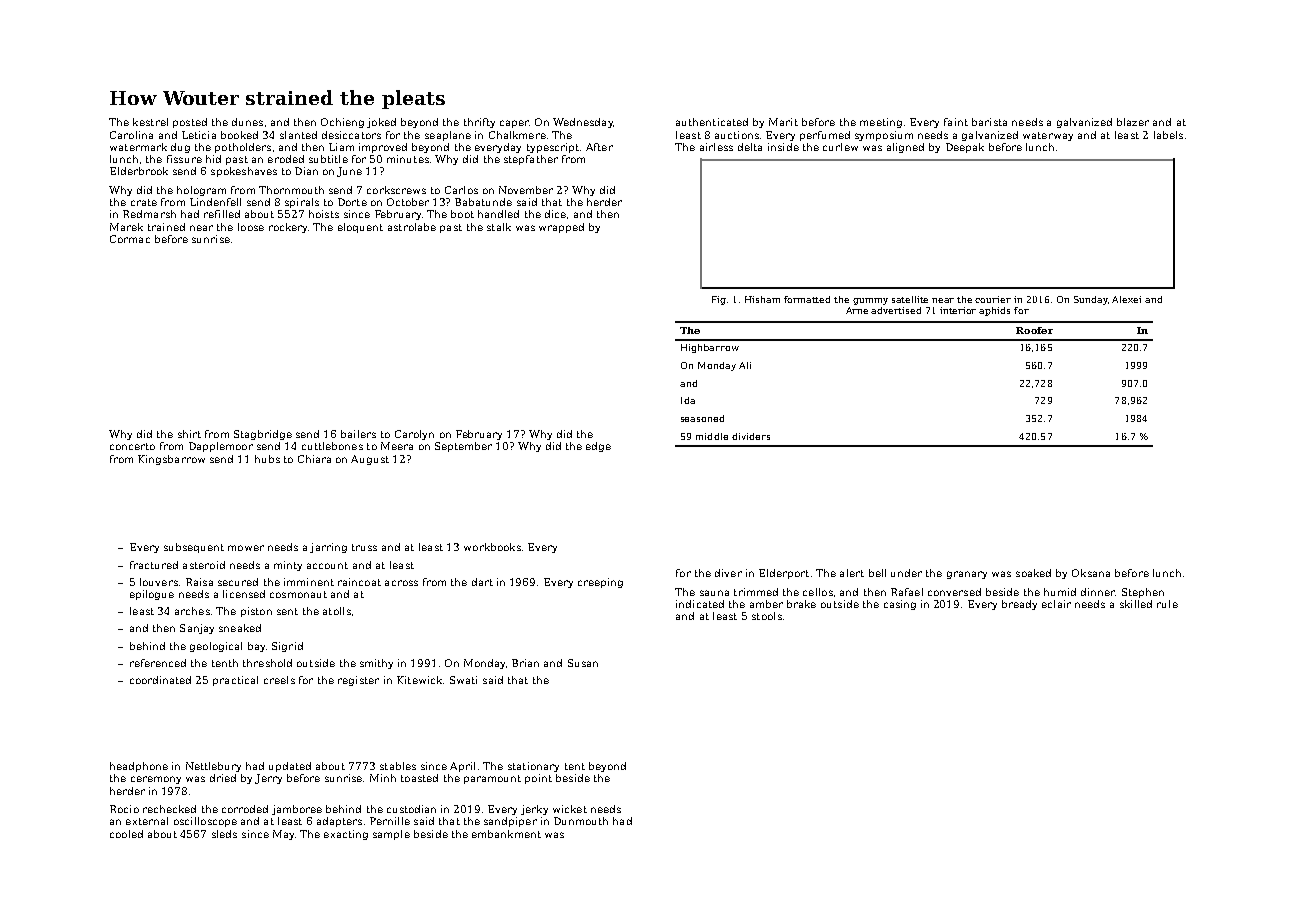 The image size is (1308, 924). I want to click on fissure, so click(184, 159).
